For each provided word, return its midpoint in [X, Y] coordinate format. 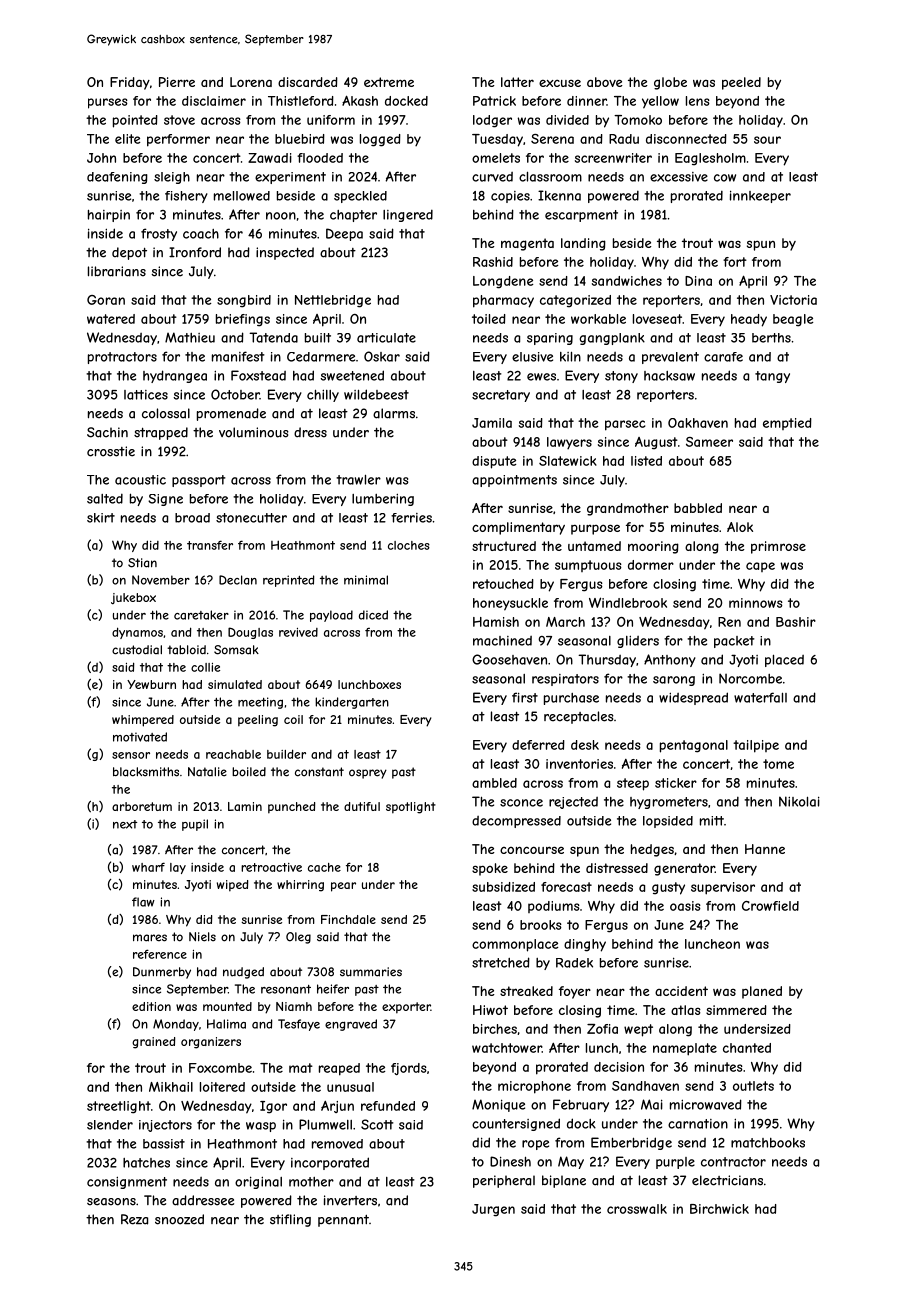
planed [762, 992]
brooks [541, 925]
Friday [130, 83]
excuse [560, 83]
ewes [541, 377]
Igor [273, 1107]
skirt [101, 518]
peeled [741, 83]
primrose [778, 547]
